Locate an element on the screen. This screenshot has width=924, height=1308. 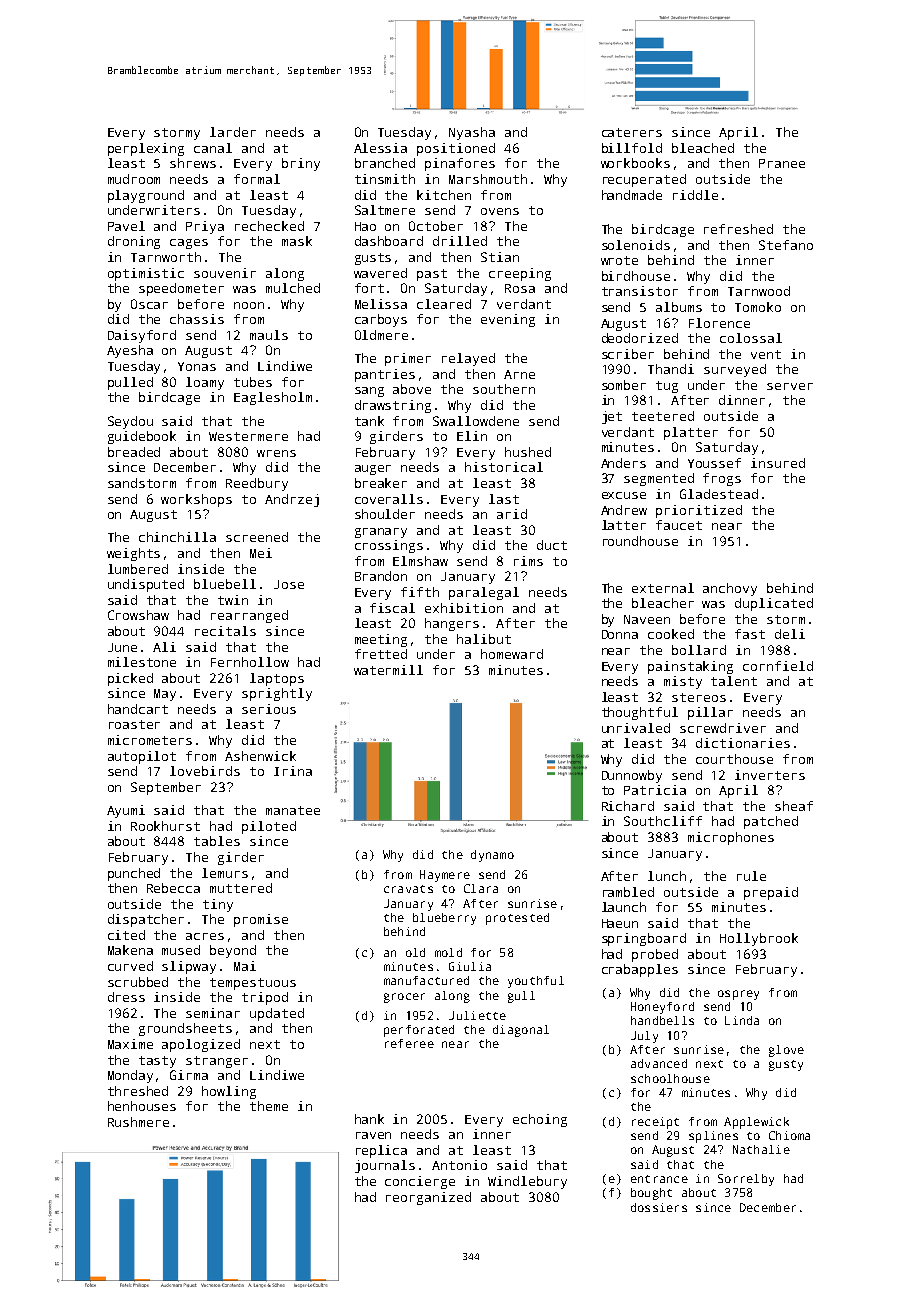
watermill is located at coordinates (388, 670).
